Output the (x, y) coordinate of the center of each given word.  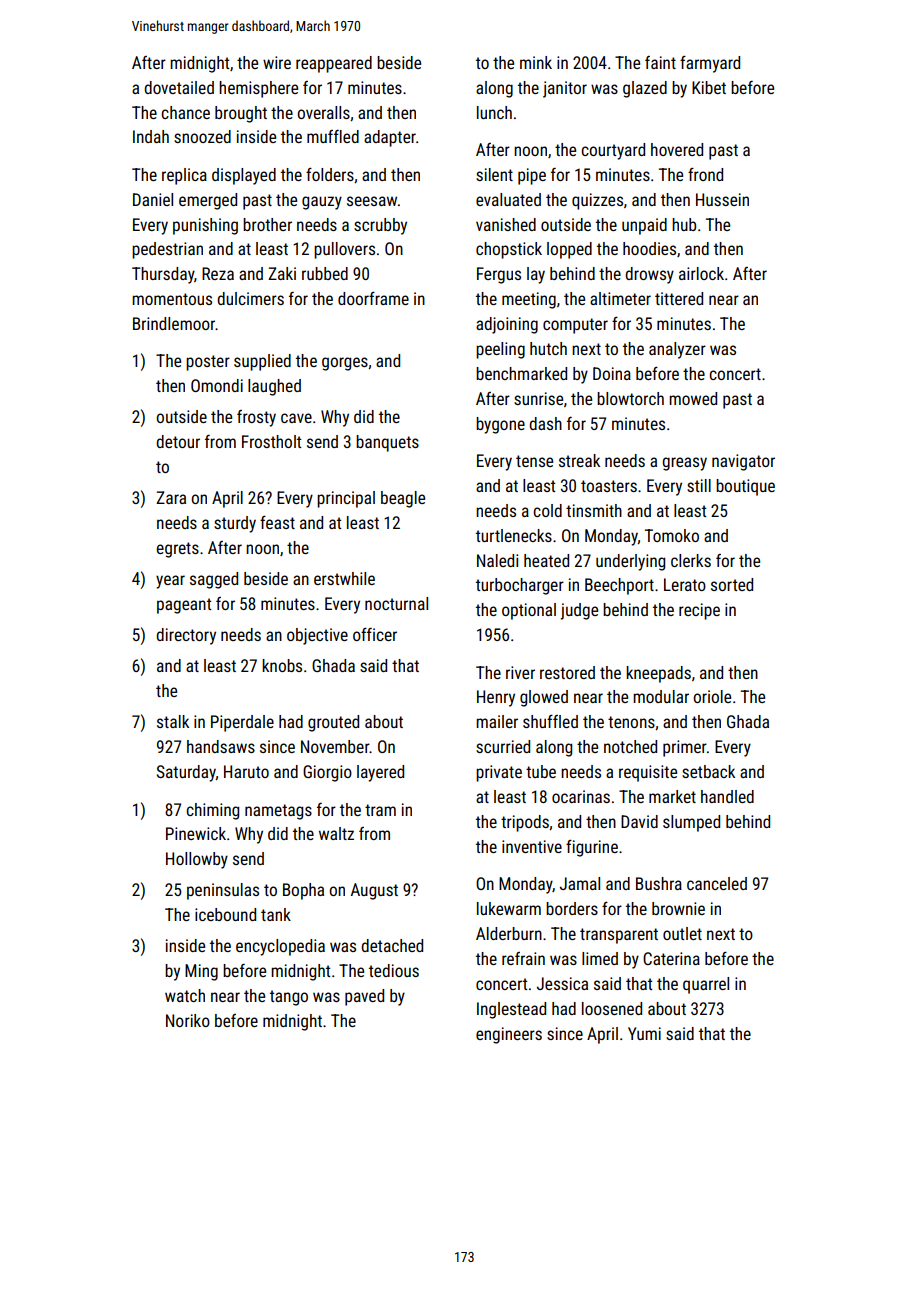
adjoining (507, 325)
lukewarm (509, 908)
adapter (390, 138)
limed (600, 958)
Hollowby (197, 860)
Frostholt (271, 441)
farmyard (710, 64)
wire (277, 62)
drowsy (649, 275)
